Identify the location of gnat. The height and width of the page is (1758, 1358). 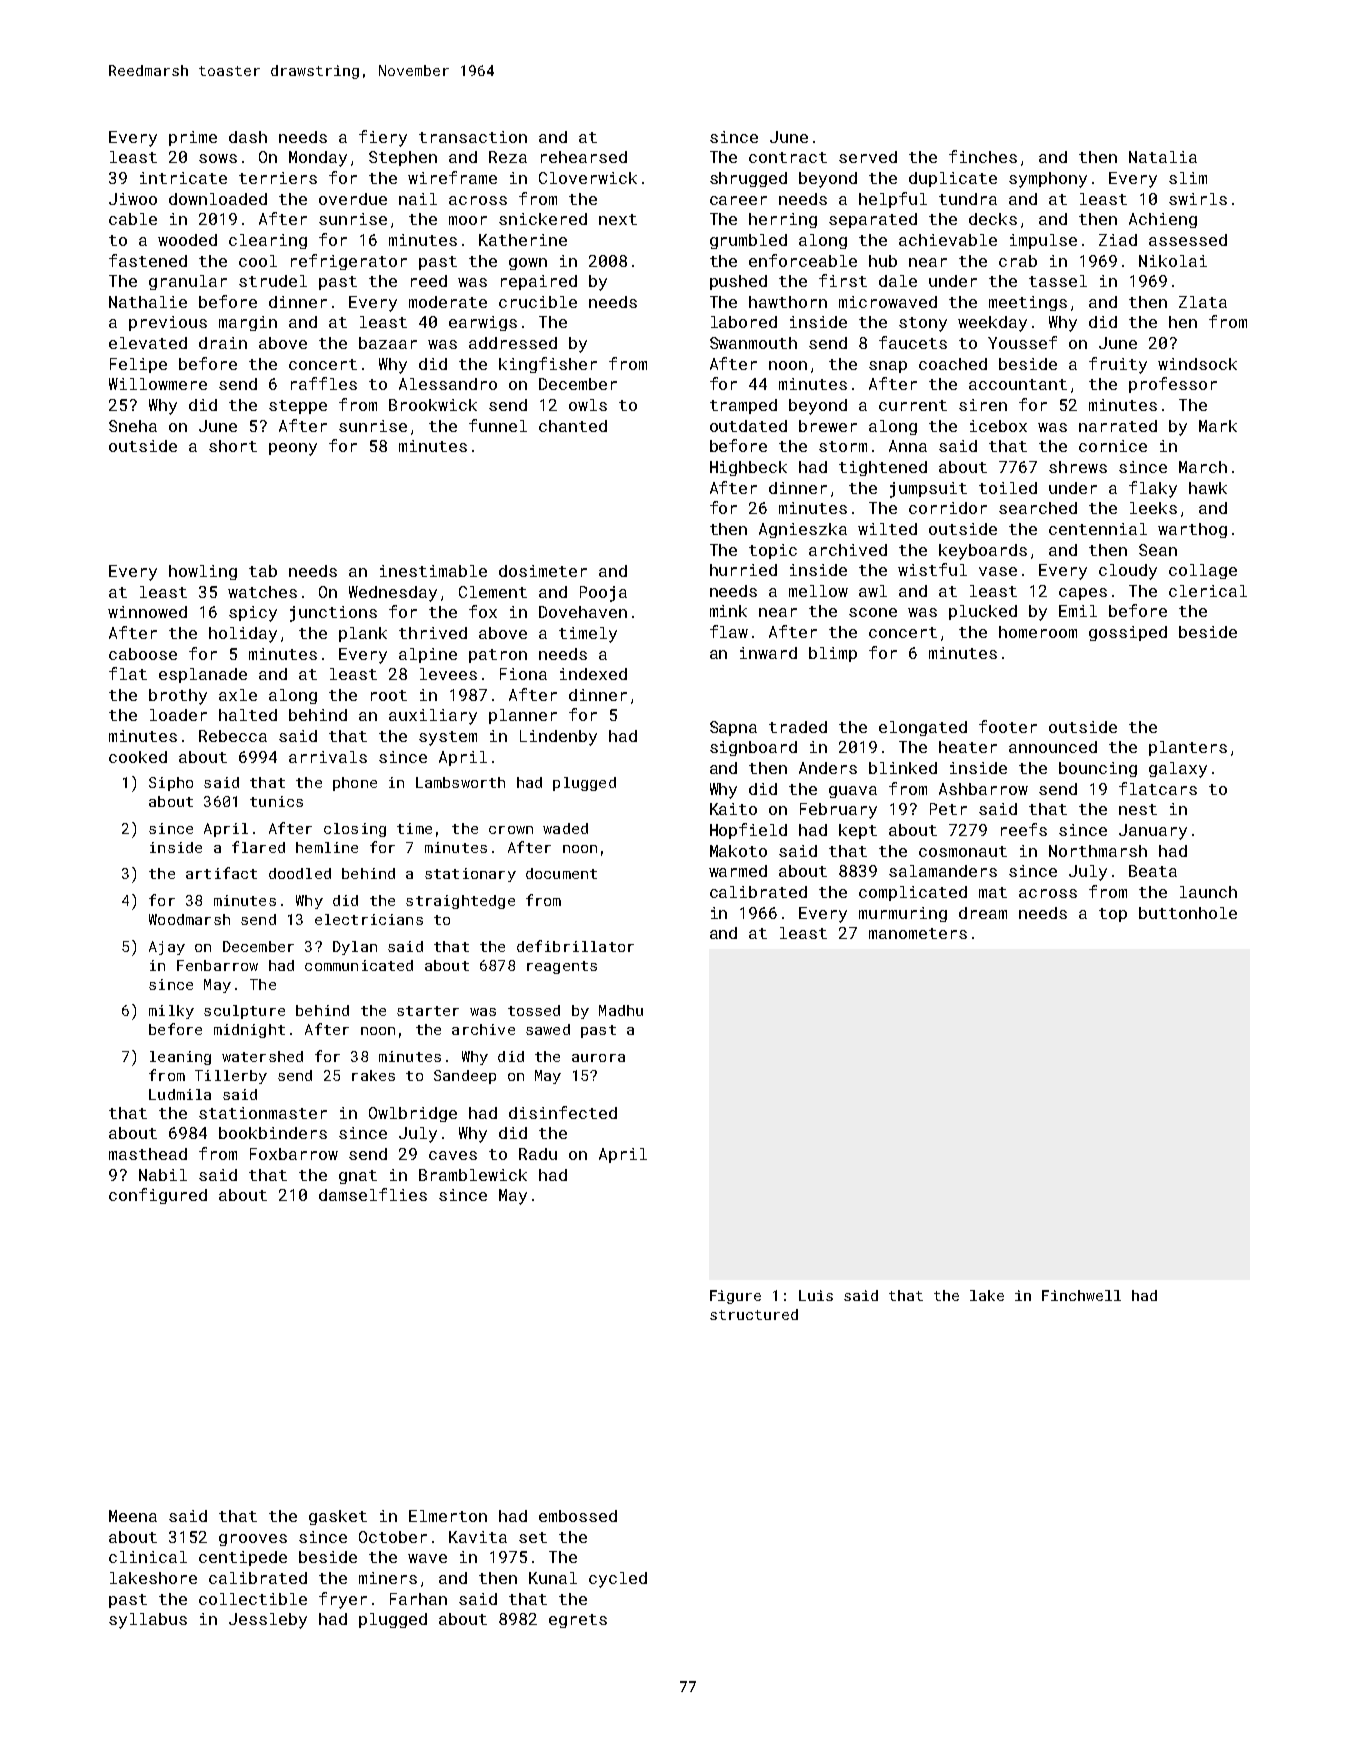
(358, 1177).
